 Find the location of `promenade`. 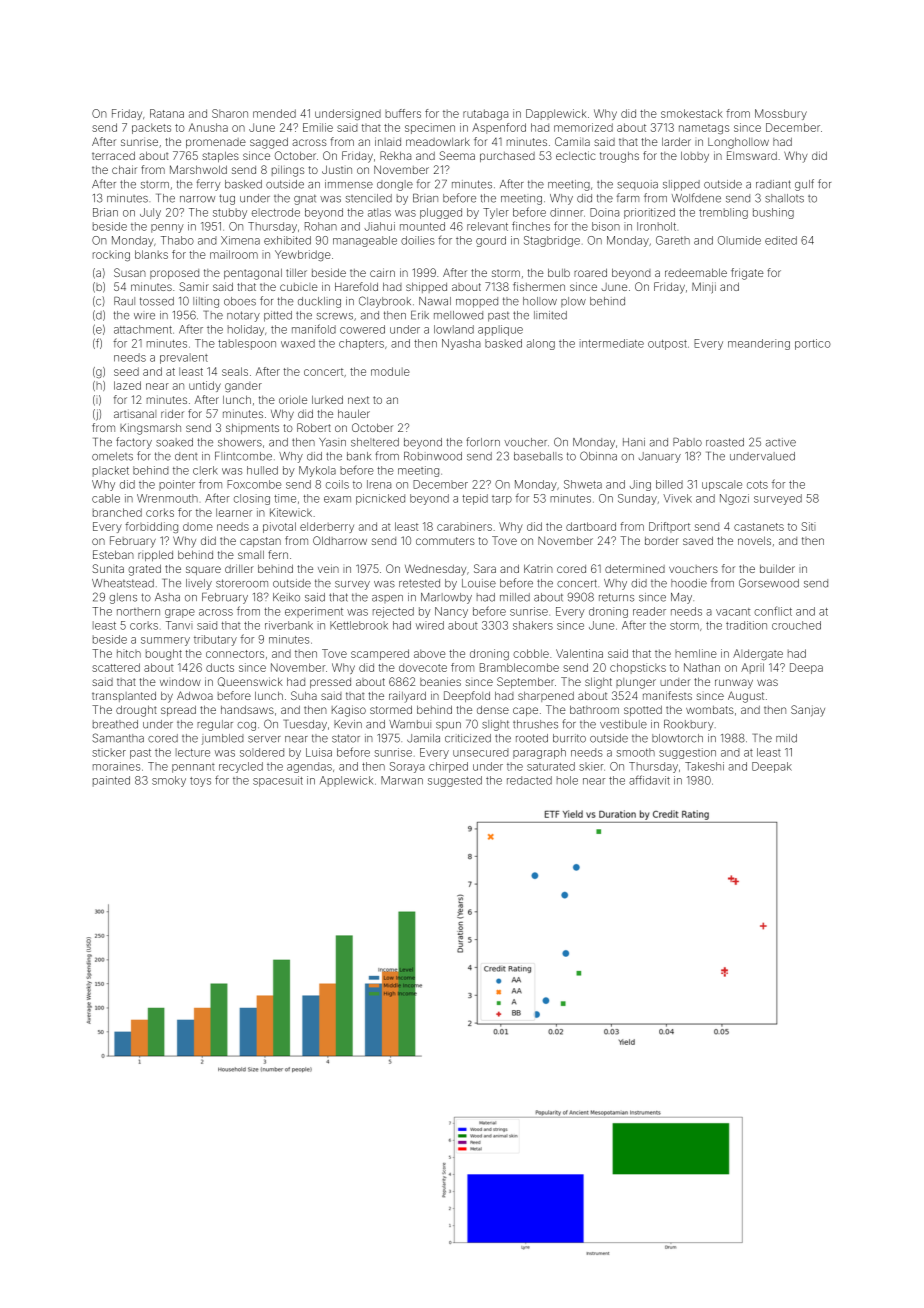

promenade is located at coordinates (216, 143).
